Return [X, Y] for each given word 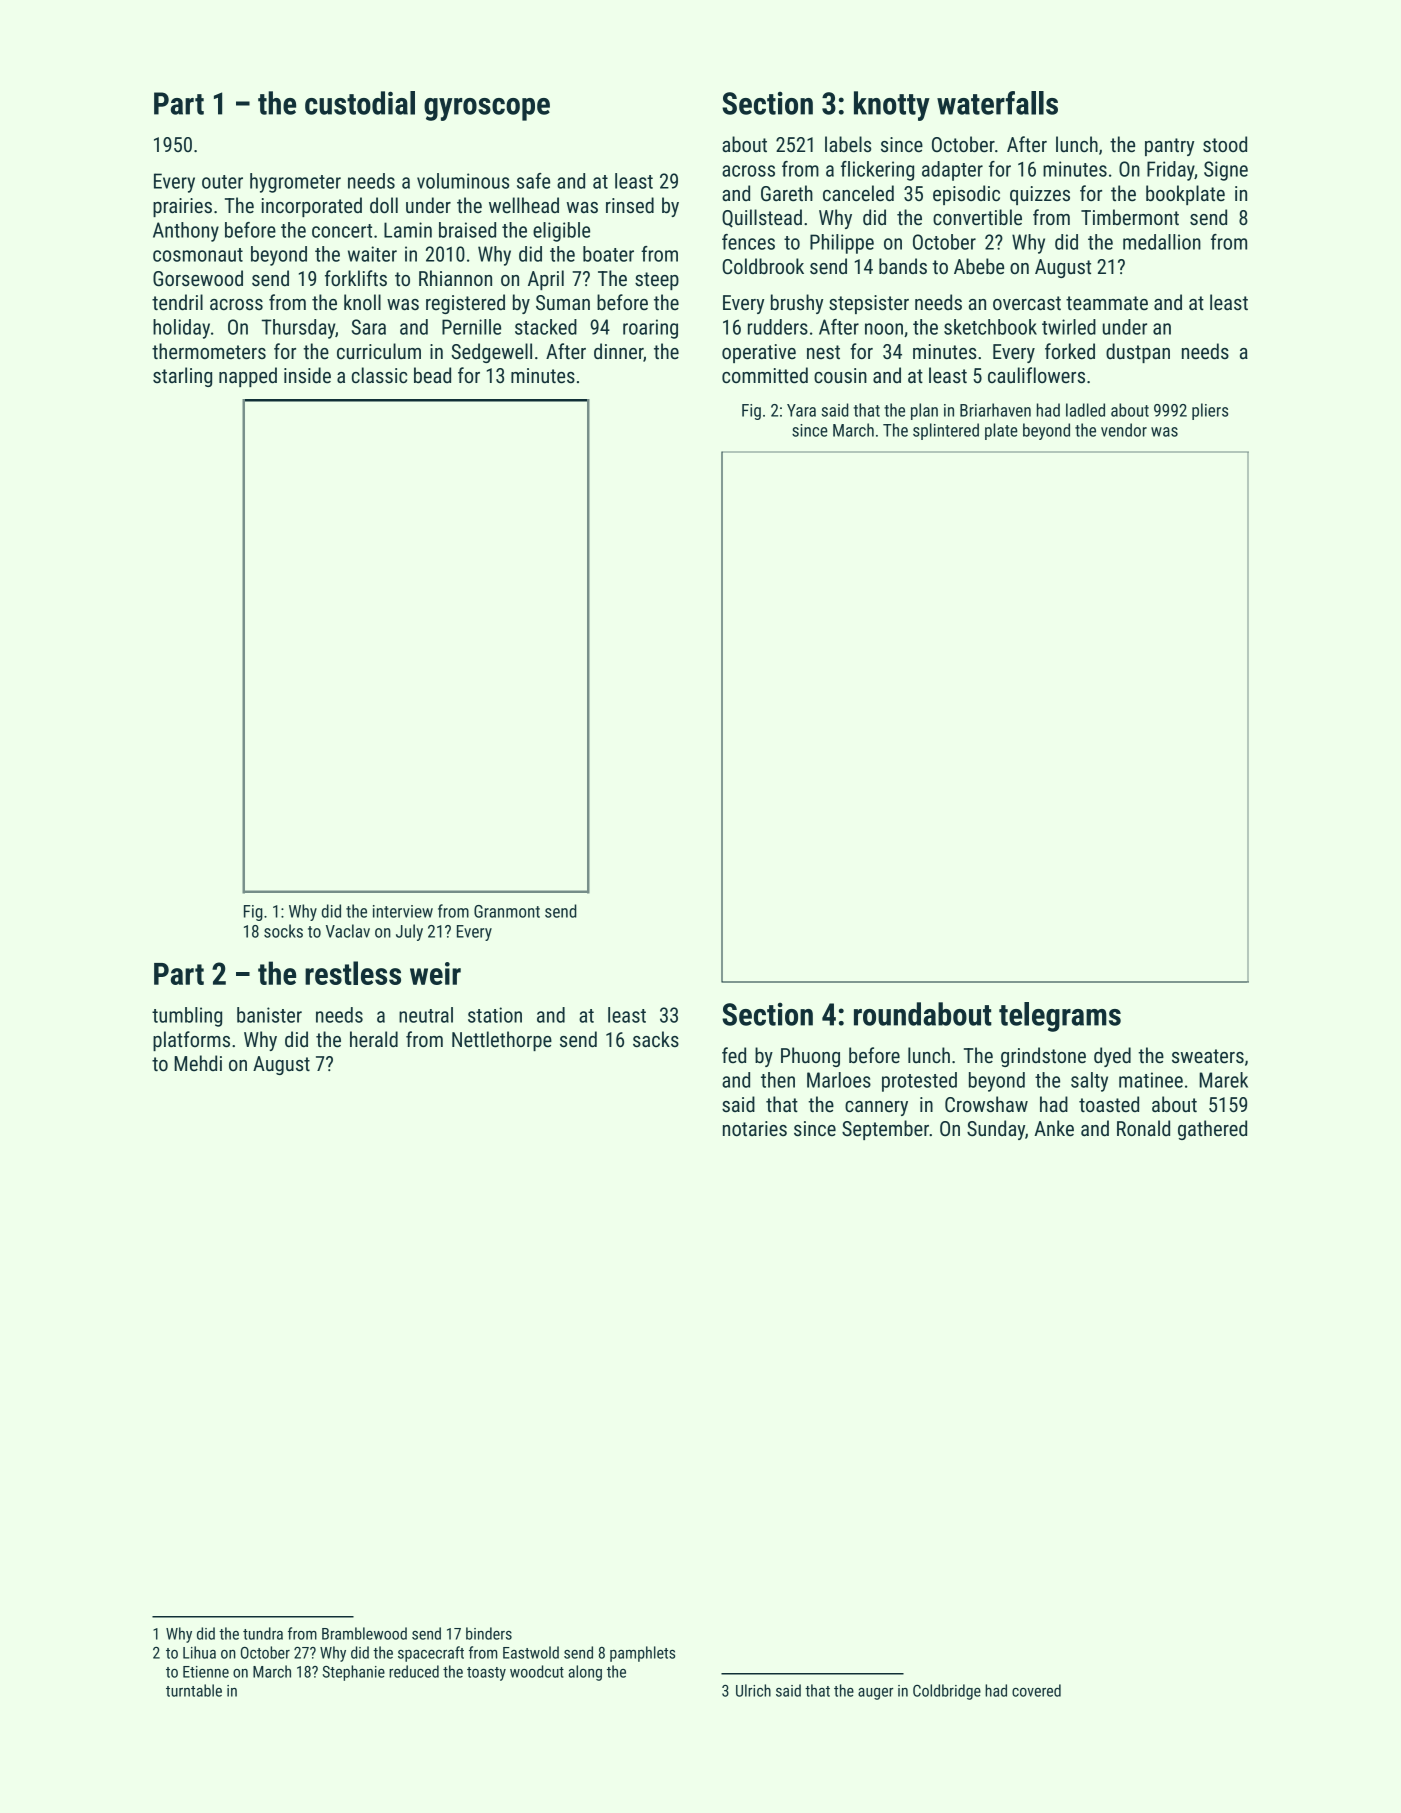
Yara [801, 410]
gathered [1212, 1130]
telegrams [1060, 1017]
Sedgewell [491, 353]
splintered [946, 431]
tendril [177, 302]
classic [379, 375]
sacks [656, 1039]
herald [374, 1039]
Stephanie [353, 1673]
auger [875, 1694]
